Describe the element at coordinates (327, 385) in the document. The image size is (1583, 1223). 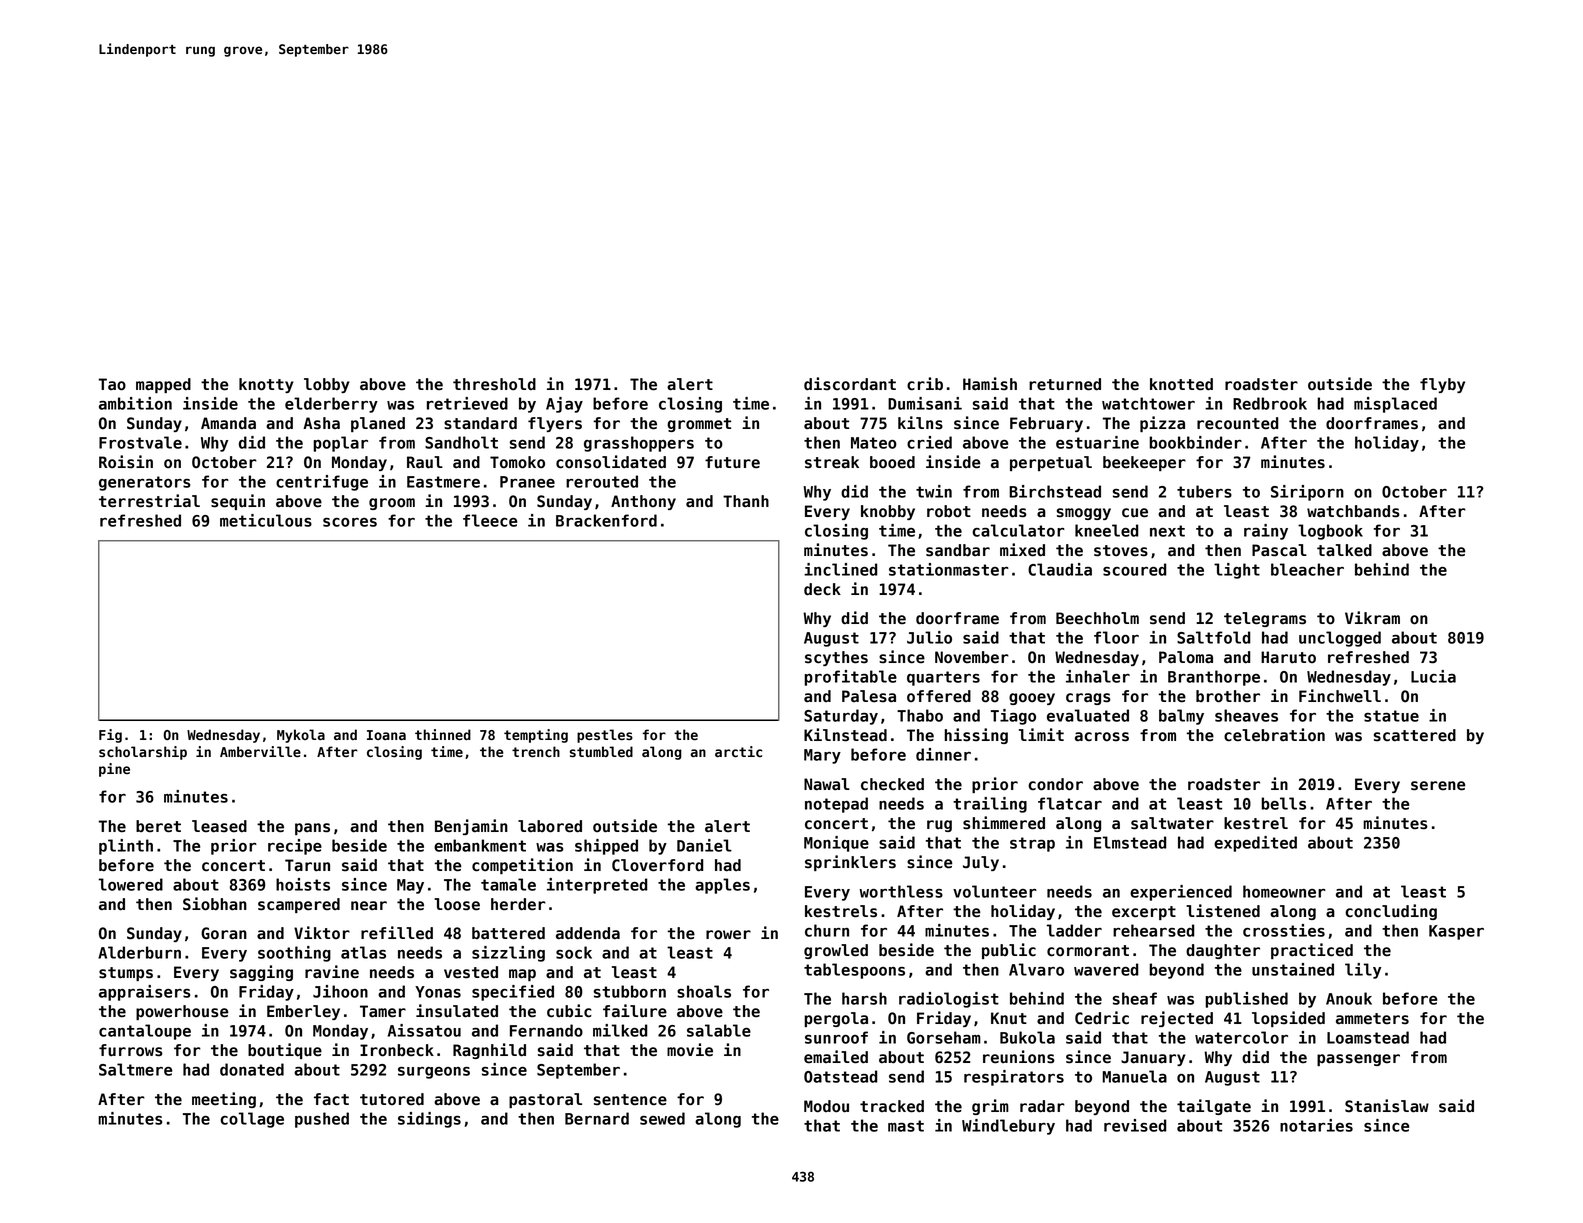
I see `lobby` at that location.
